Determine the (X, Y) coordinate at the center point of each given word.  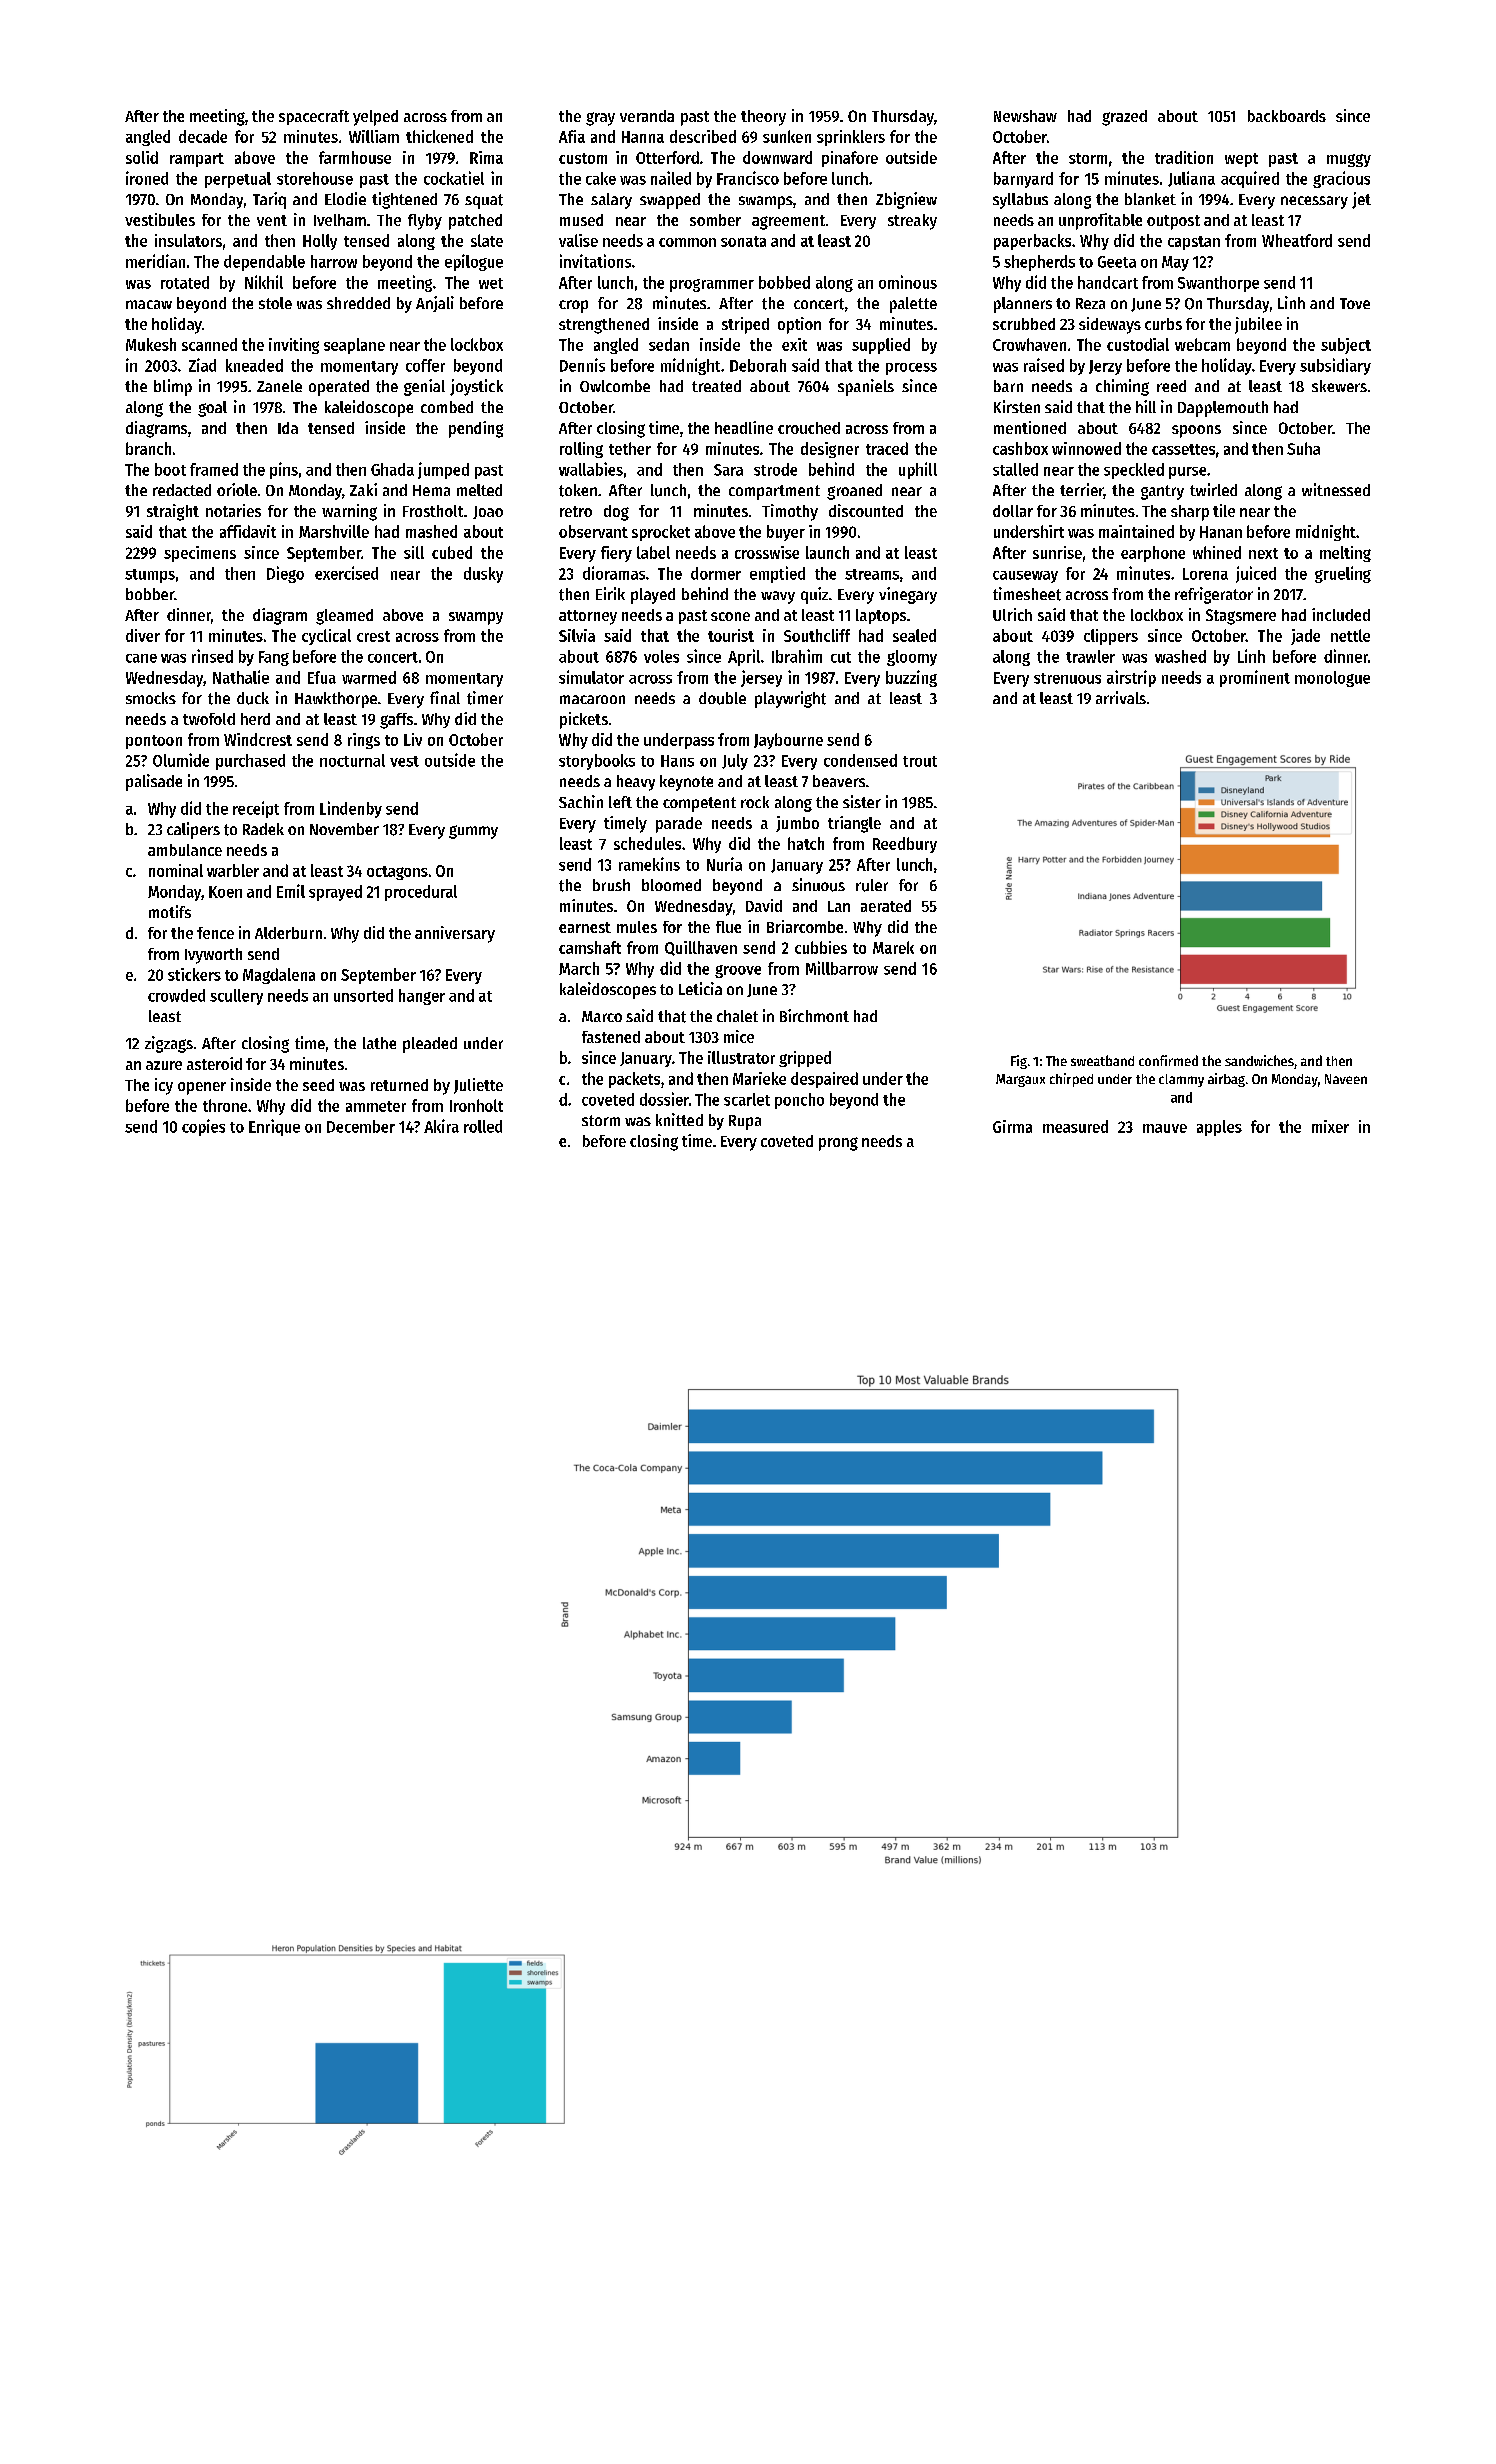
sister (862, 801)
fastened (611, 1037)
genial (424, 387)
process (911, 369)
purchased (250, 762)
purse (1187, 473)
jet (1361, 200)
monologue (1332, 679)
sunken (787, 136)
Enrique (274, 1127)
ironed (147, 178)
